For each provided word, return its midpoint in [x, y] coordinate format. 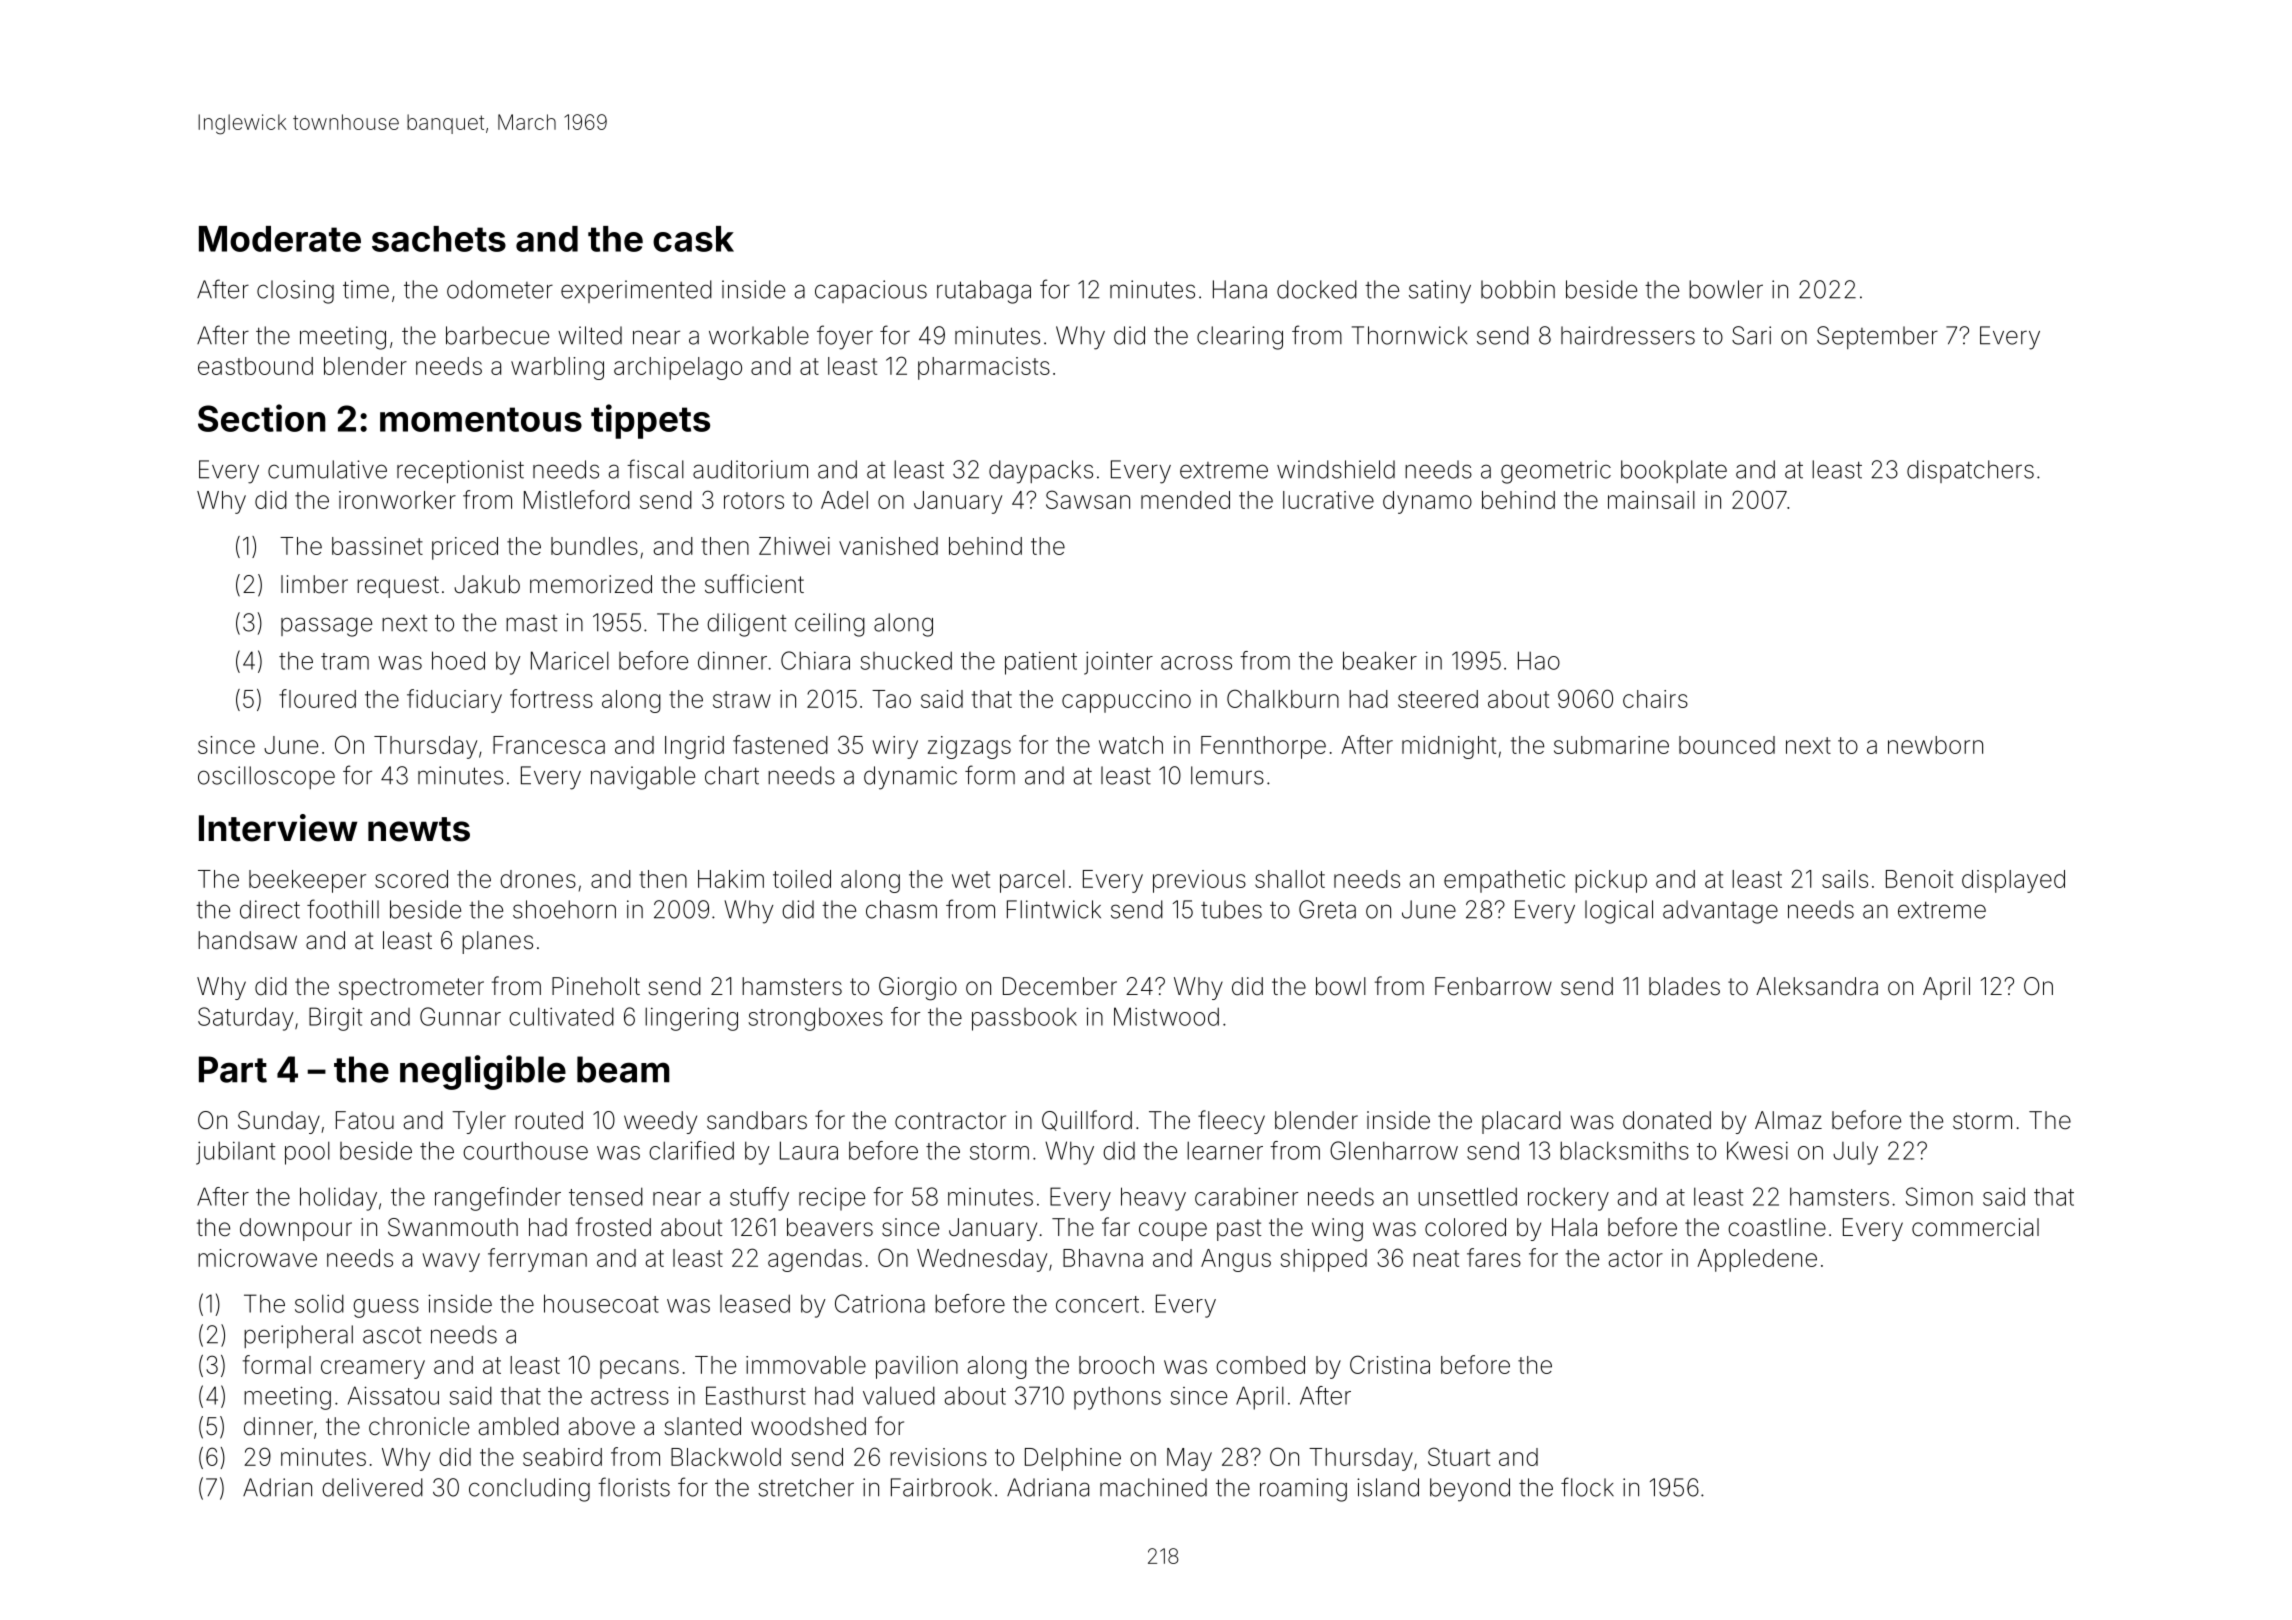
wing [1337, 1230]
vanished [888, 546]
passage [326, 627]
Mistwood [1166, 1016]
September [1877, 337]
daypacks [1041, 472]
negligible [483, 1072]
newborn [1935, 745]
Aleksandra [1817, 986]
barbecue [497, 335]
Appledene [1757, 1260]
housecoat [601, 1303]
